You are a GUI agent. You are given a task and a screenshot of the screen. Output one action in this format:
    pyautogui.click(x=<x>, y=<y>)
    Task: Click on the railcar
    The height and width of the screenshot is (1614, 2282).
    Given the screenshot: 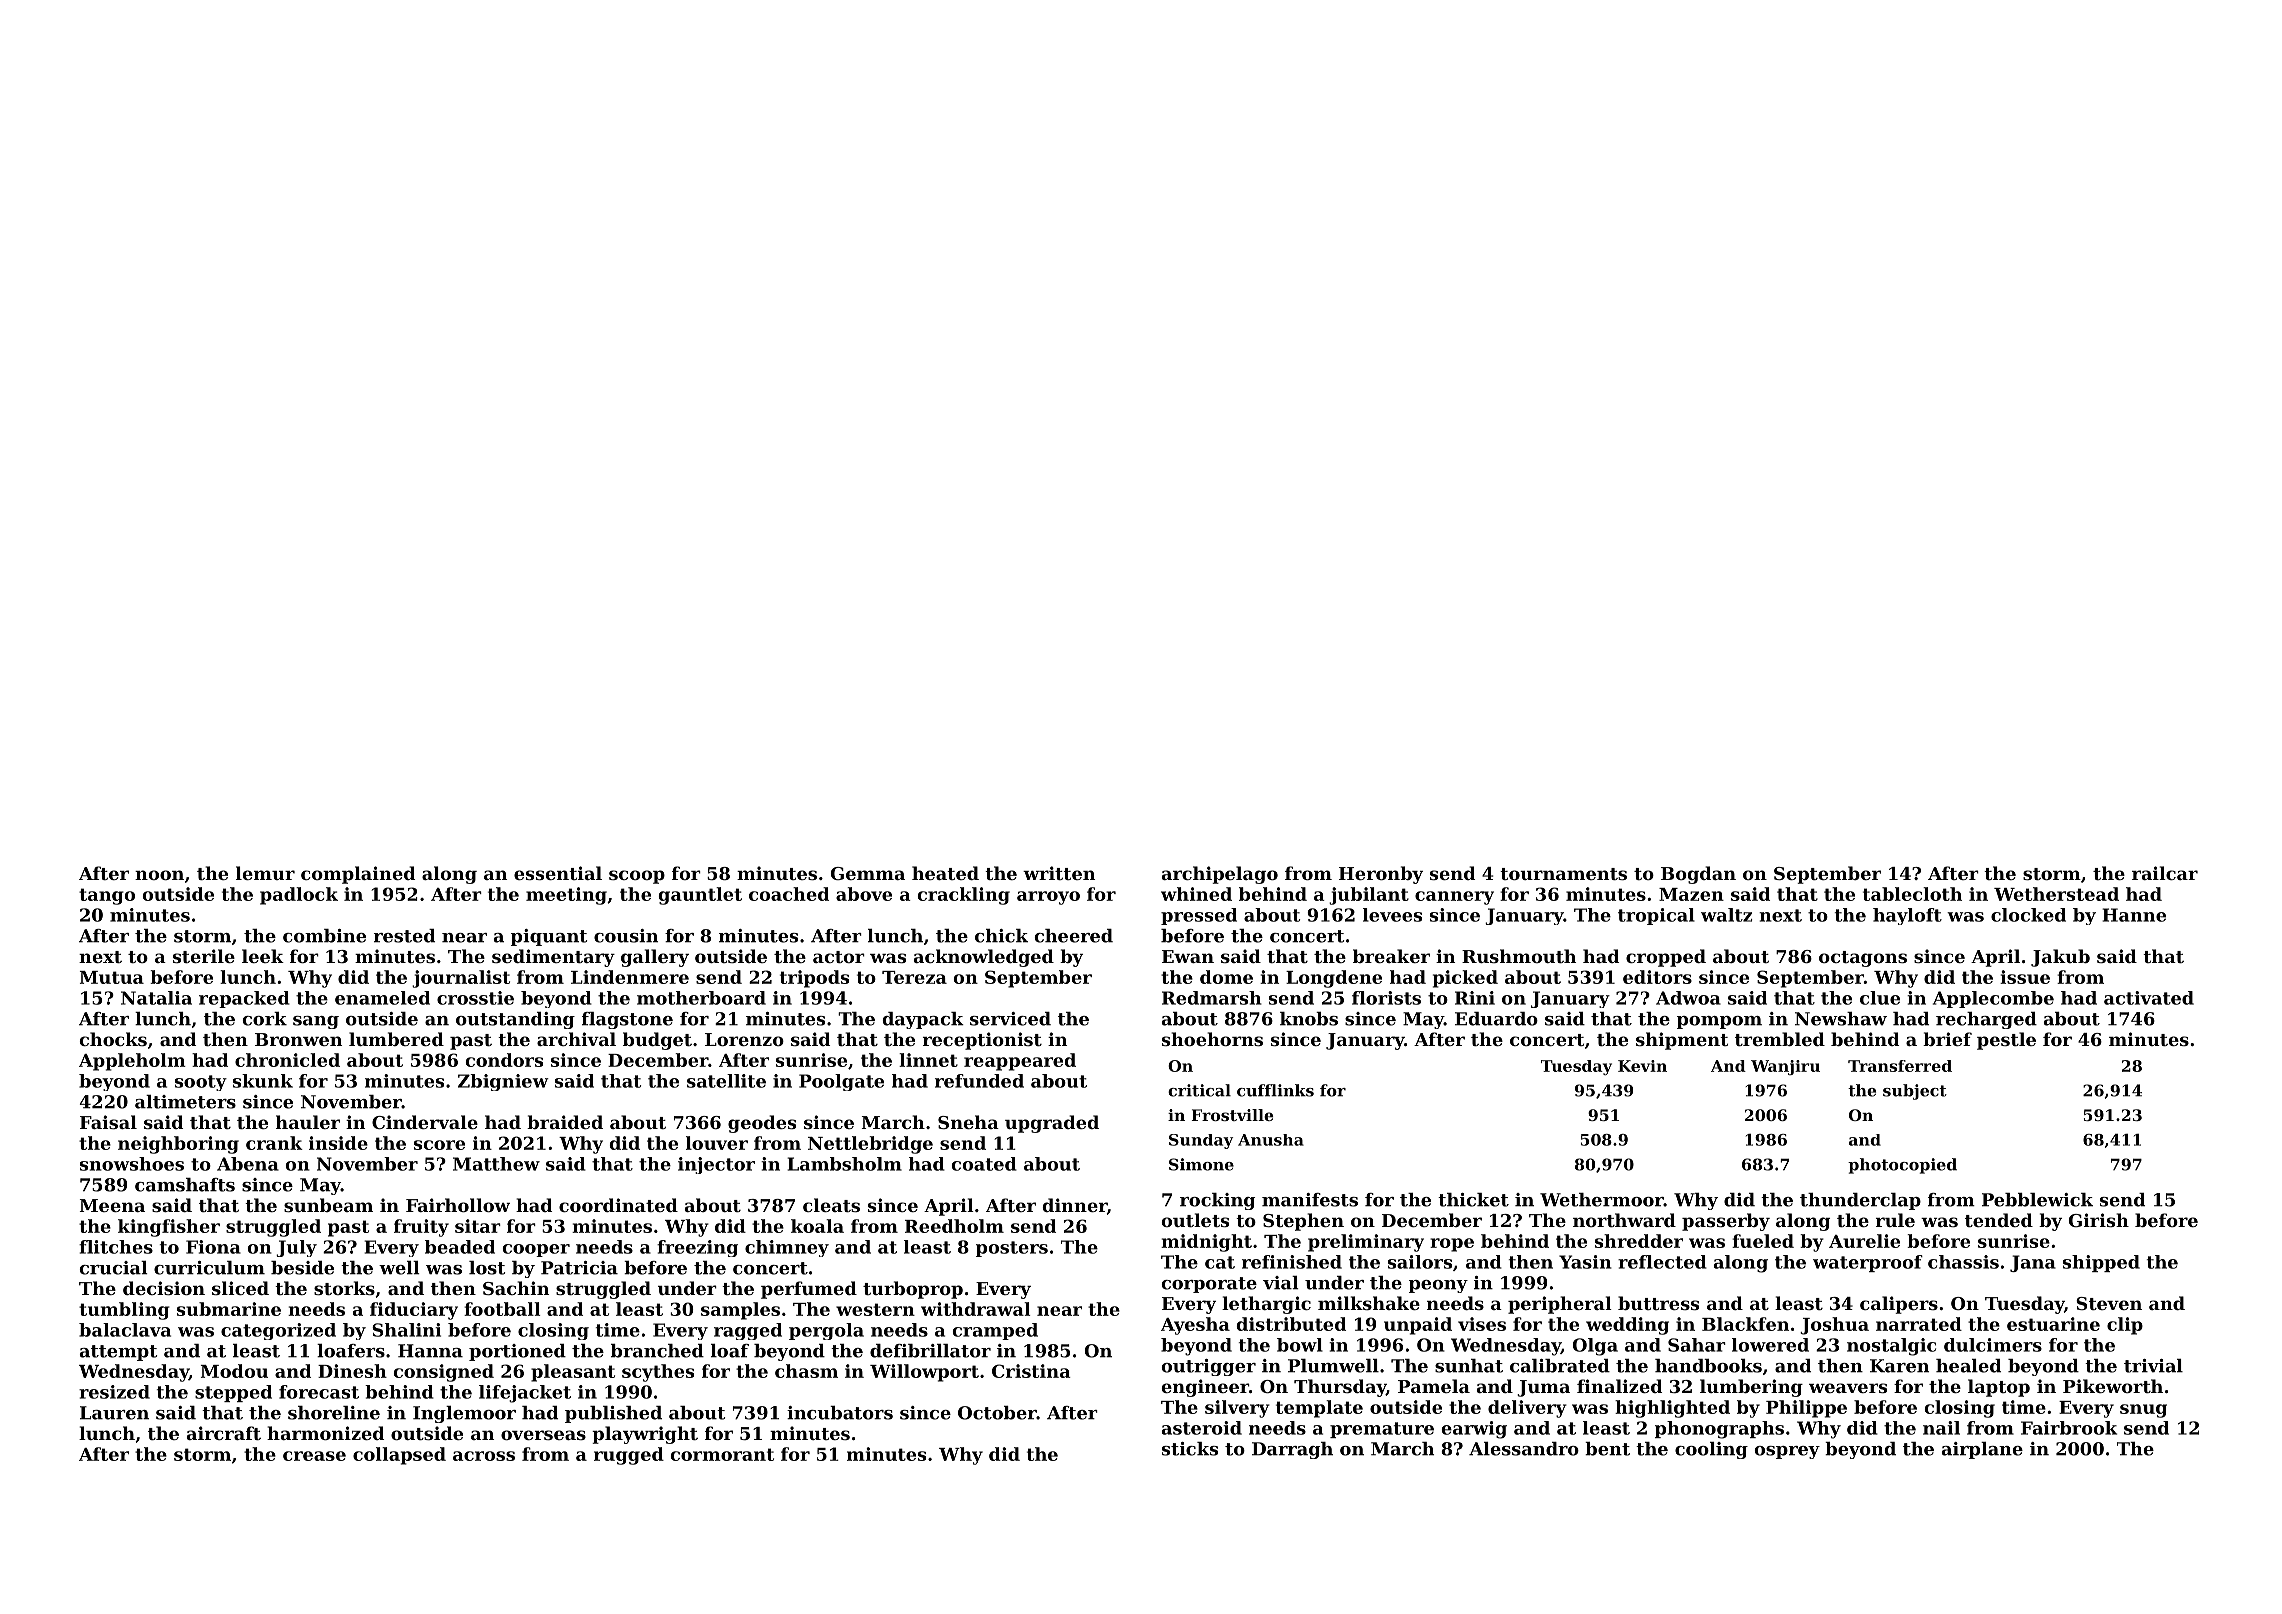 What is the action you would take?
    pyautogui.click(x=2165, y=873)
